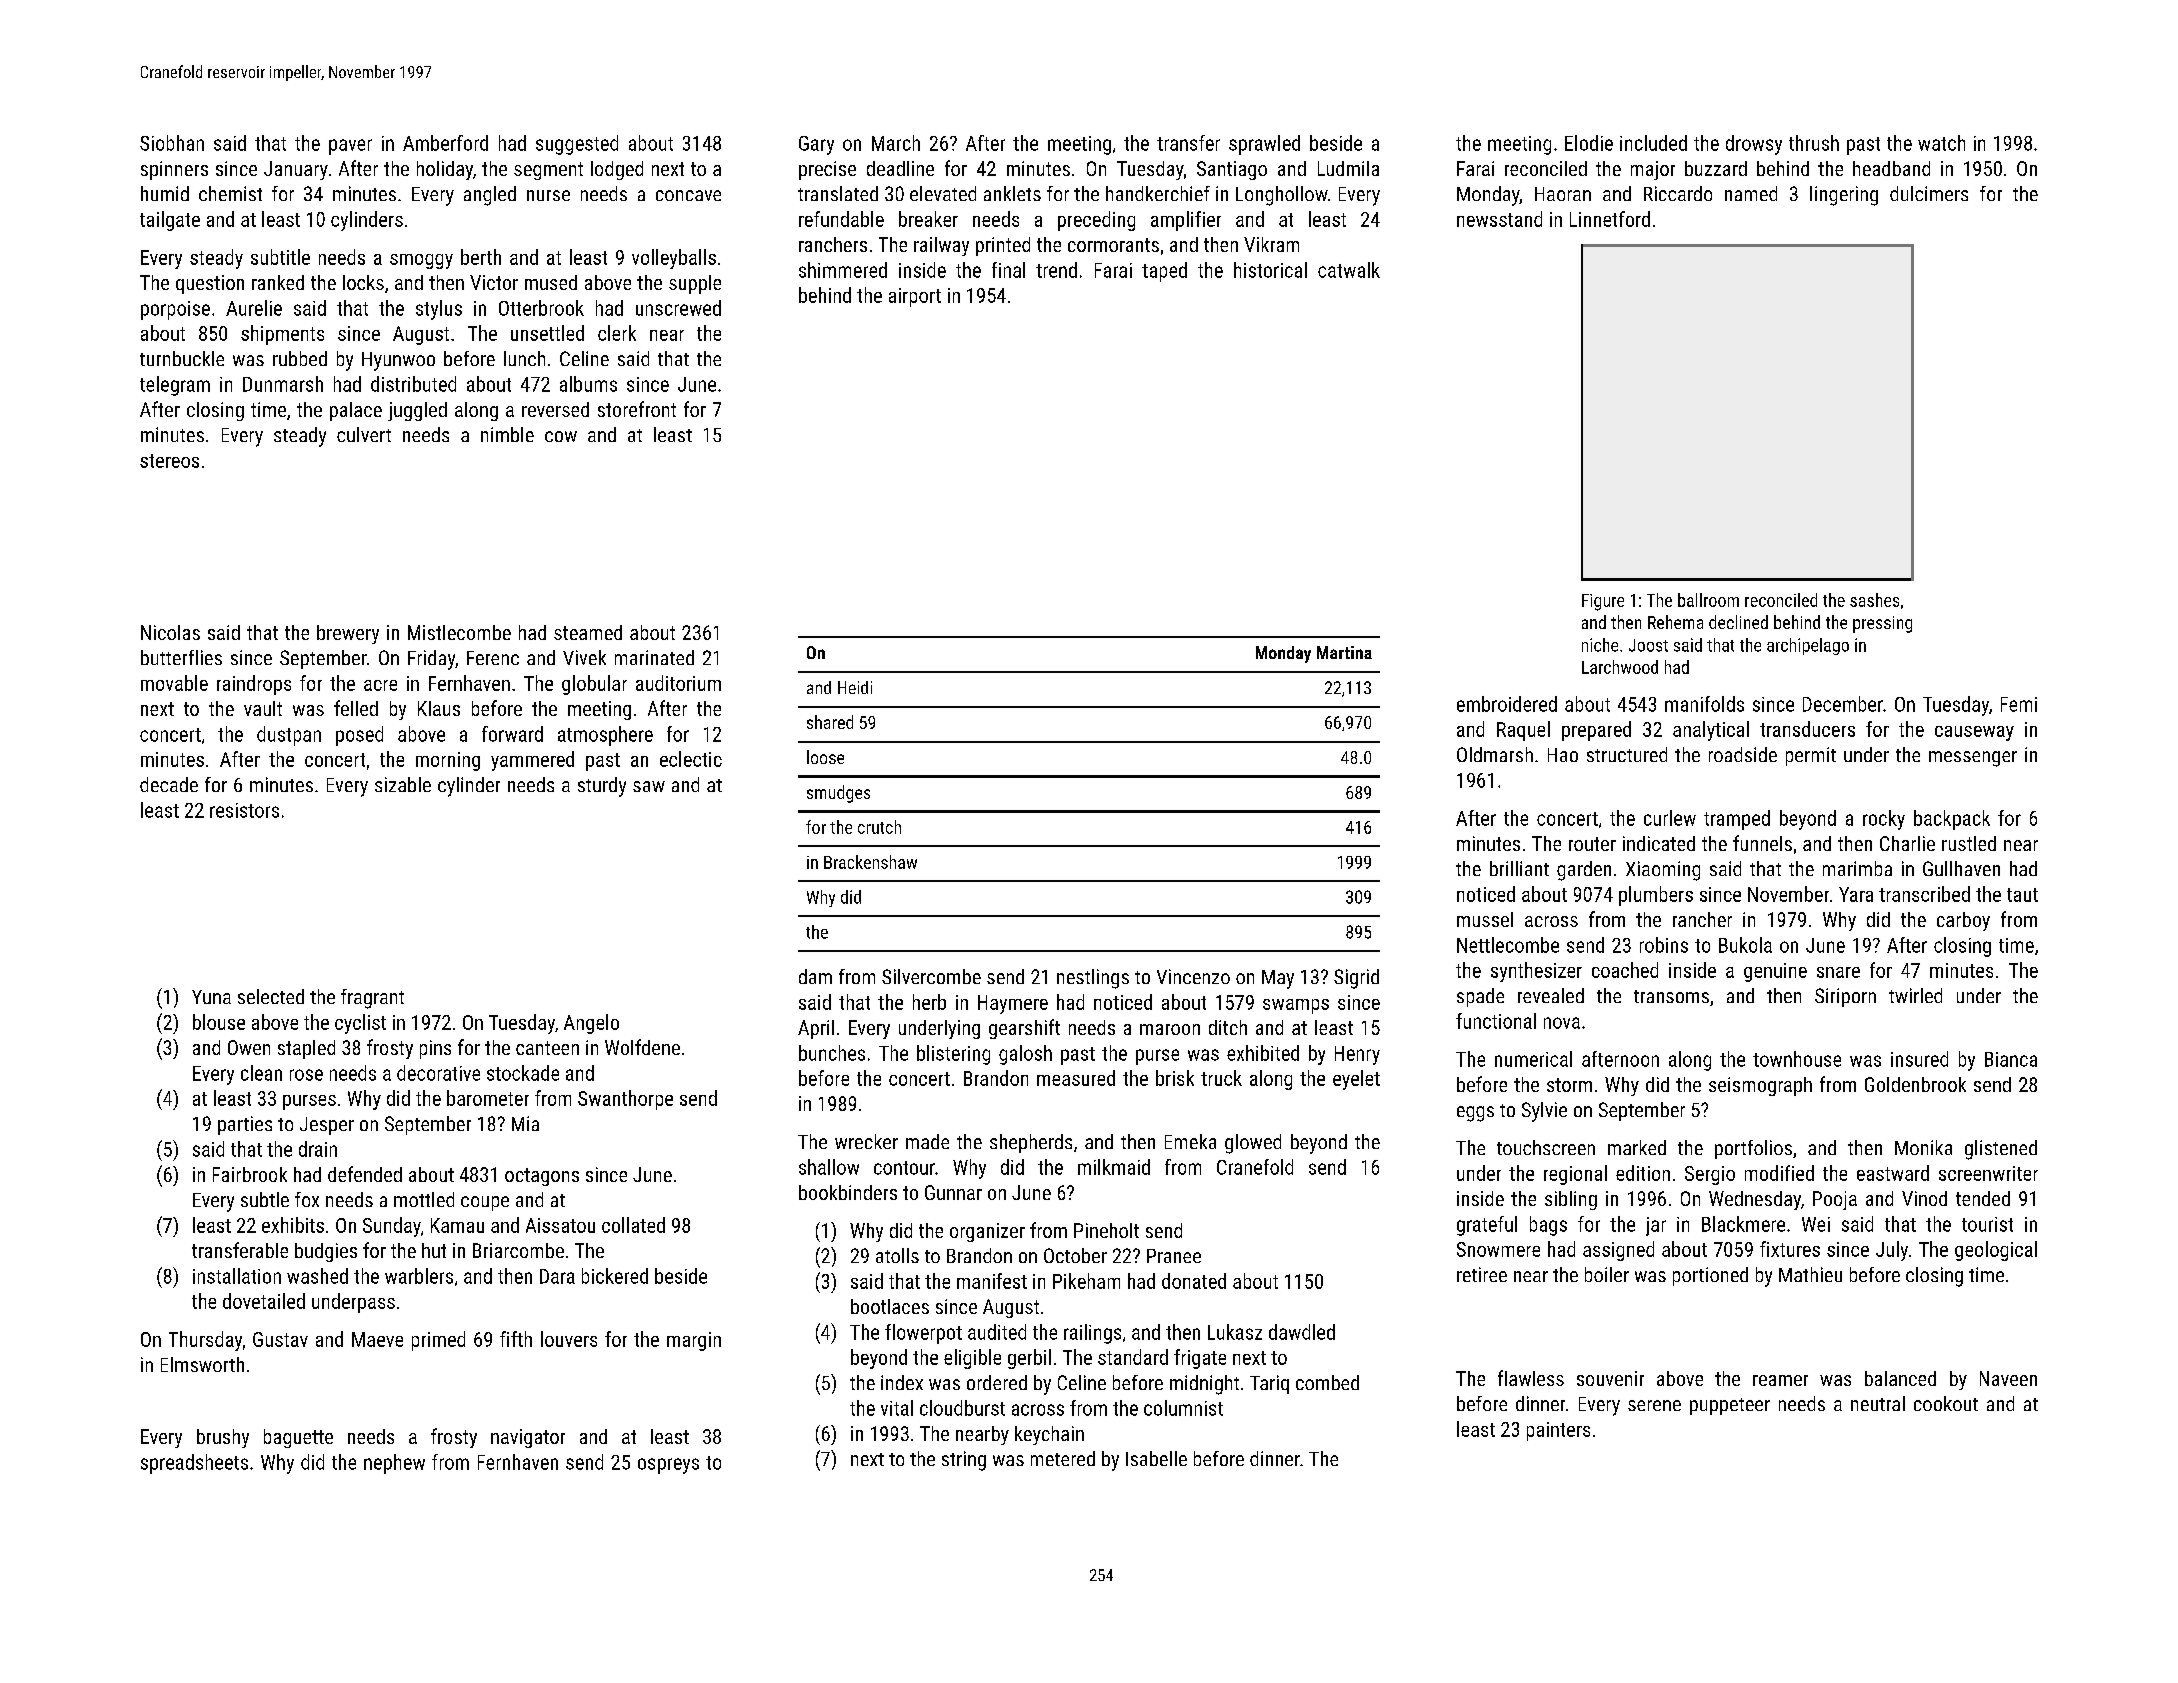 This screenshot has height=1683, width=2178. Describe the element at coordinates (1156, 1458) in the screenshot. I see `Isabelle` at that location.
